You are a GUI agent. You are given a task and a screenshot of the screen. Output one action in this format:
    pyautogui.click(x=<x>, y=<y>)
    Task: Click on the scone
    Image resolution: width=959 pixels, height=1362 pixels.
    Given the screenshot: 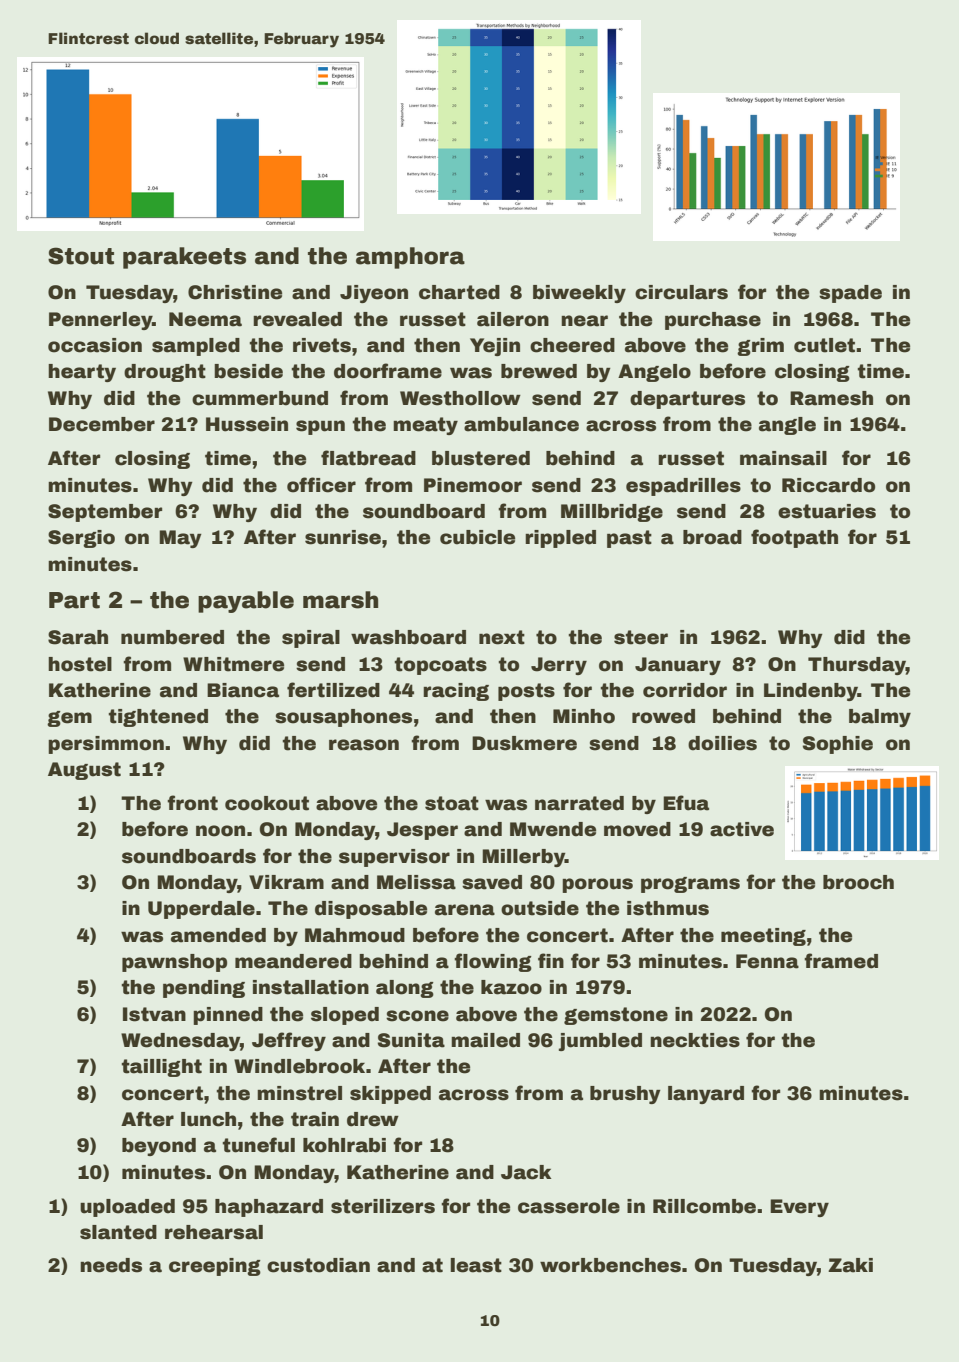 What is the action you would take?
    pyautogui.click(x=417, y=1016)
